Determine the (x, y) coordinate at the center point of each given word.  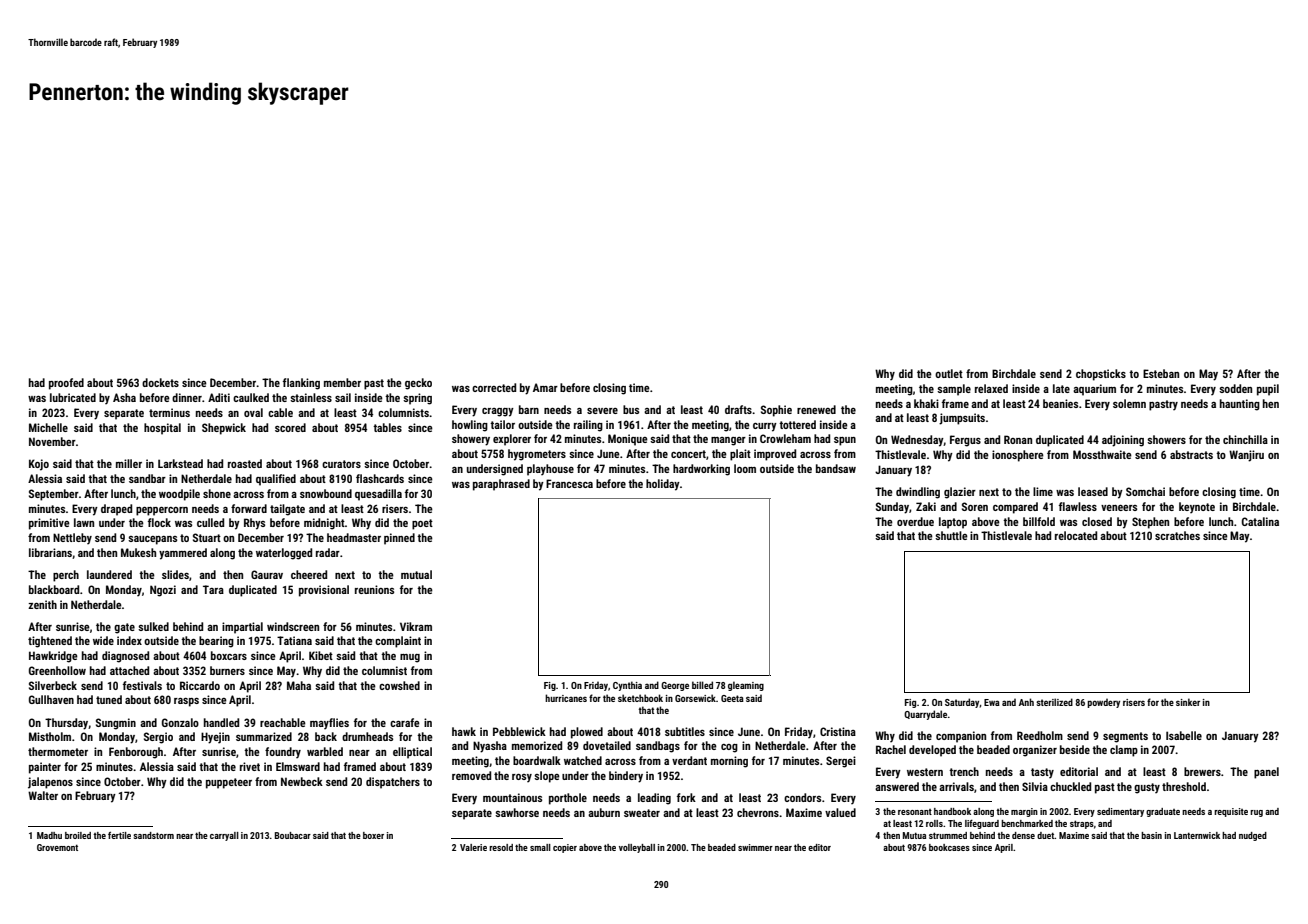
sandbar (147, 478)
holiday (663, 485)
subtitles (685, 731)
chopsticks (1101, 375)
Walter (43, 795)
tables (387, 427)
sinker (1188, 702)
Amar (545, 387)
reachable (283, 722)
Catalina (1260, 521)
